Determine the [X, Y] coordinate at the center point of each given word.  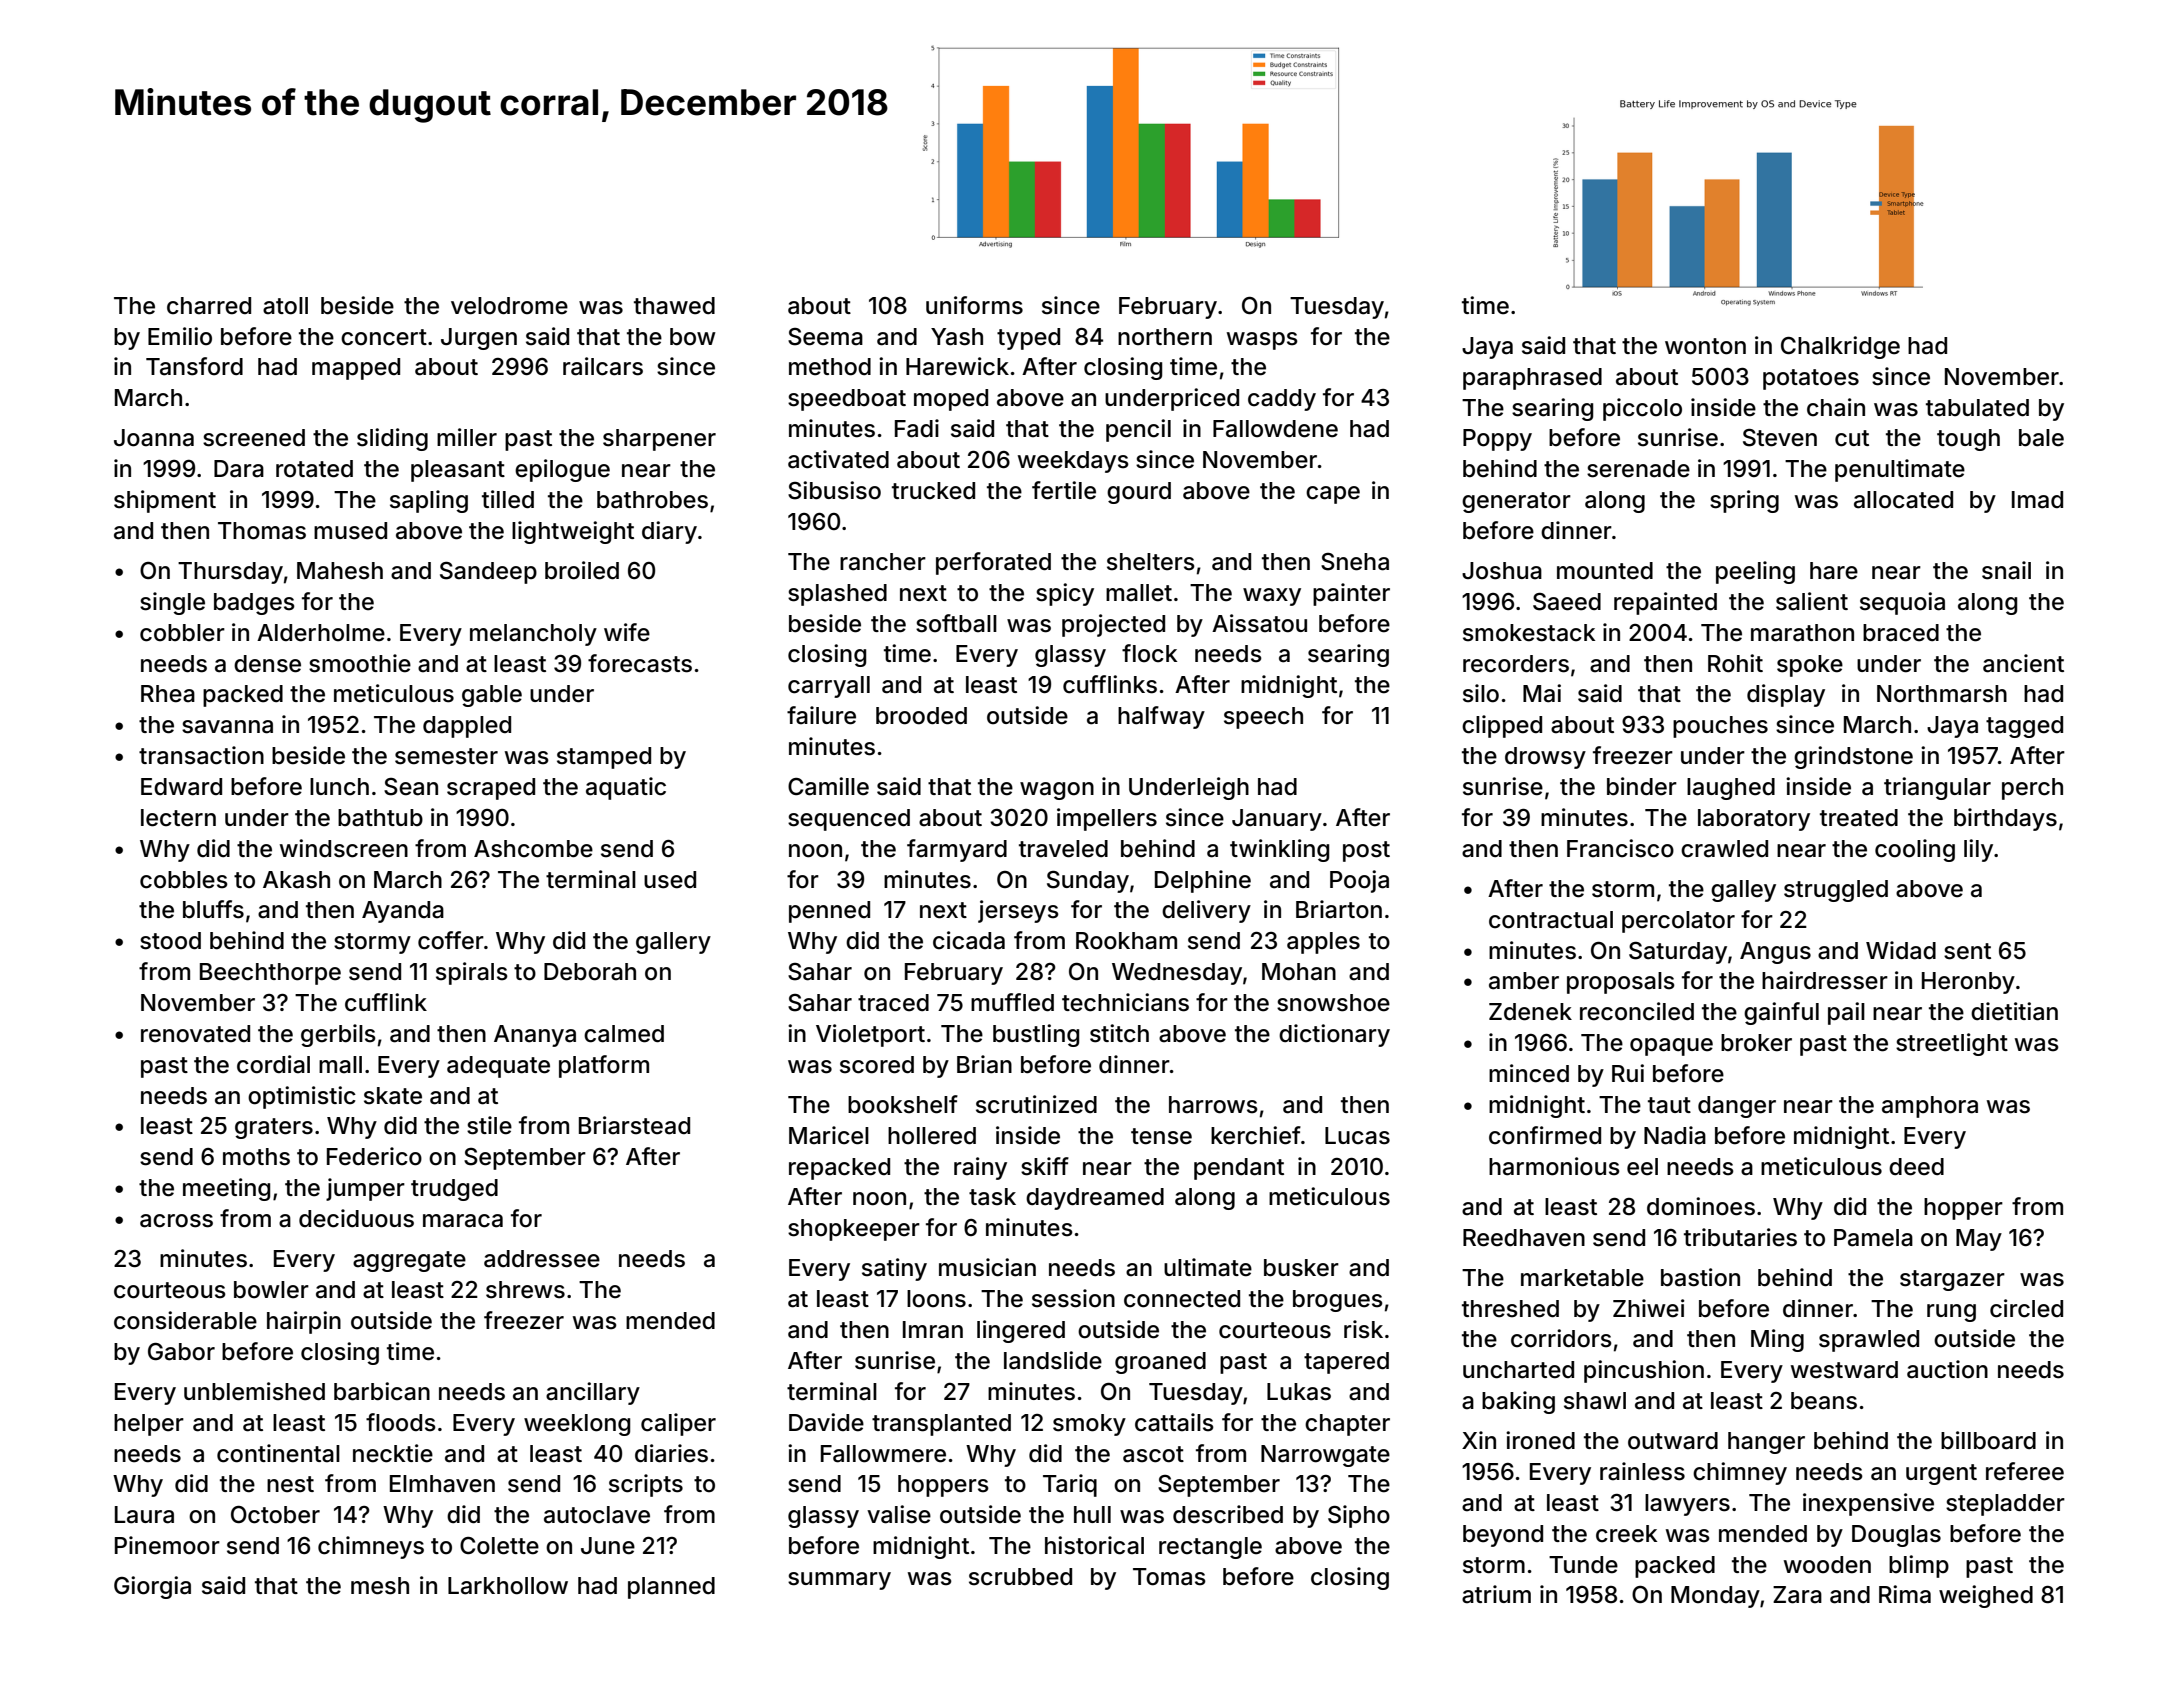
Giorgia [152, 1587]
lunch [339, 787]
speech [1263, 718]
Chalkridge [1840, 347]
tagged [2024, 727]
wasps [1262, 341]
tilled [508, 499]
